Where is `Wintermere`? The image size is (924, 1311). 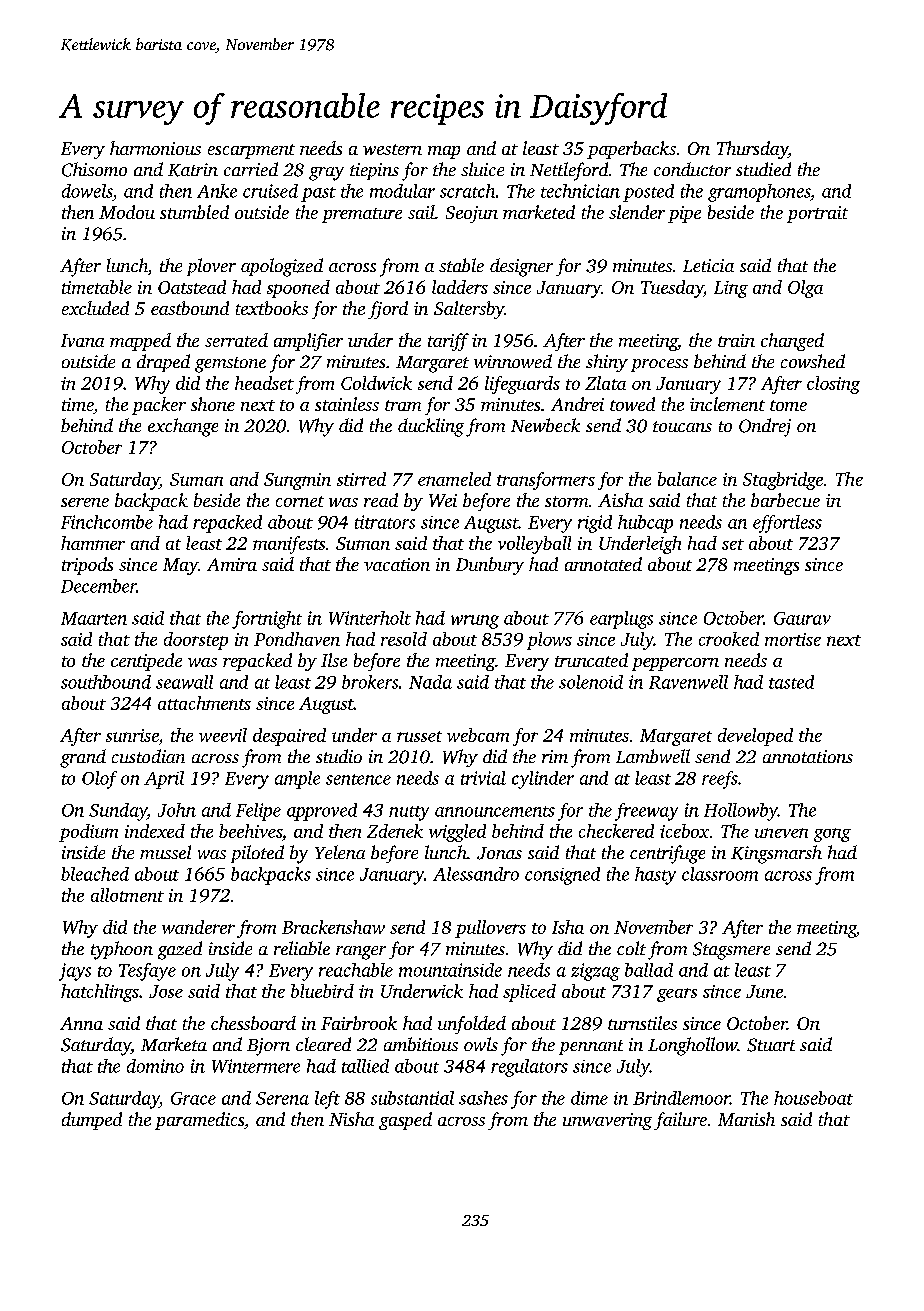
Wintermere is located at coordinates (256, 1066).
